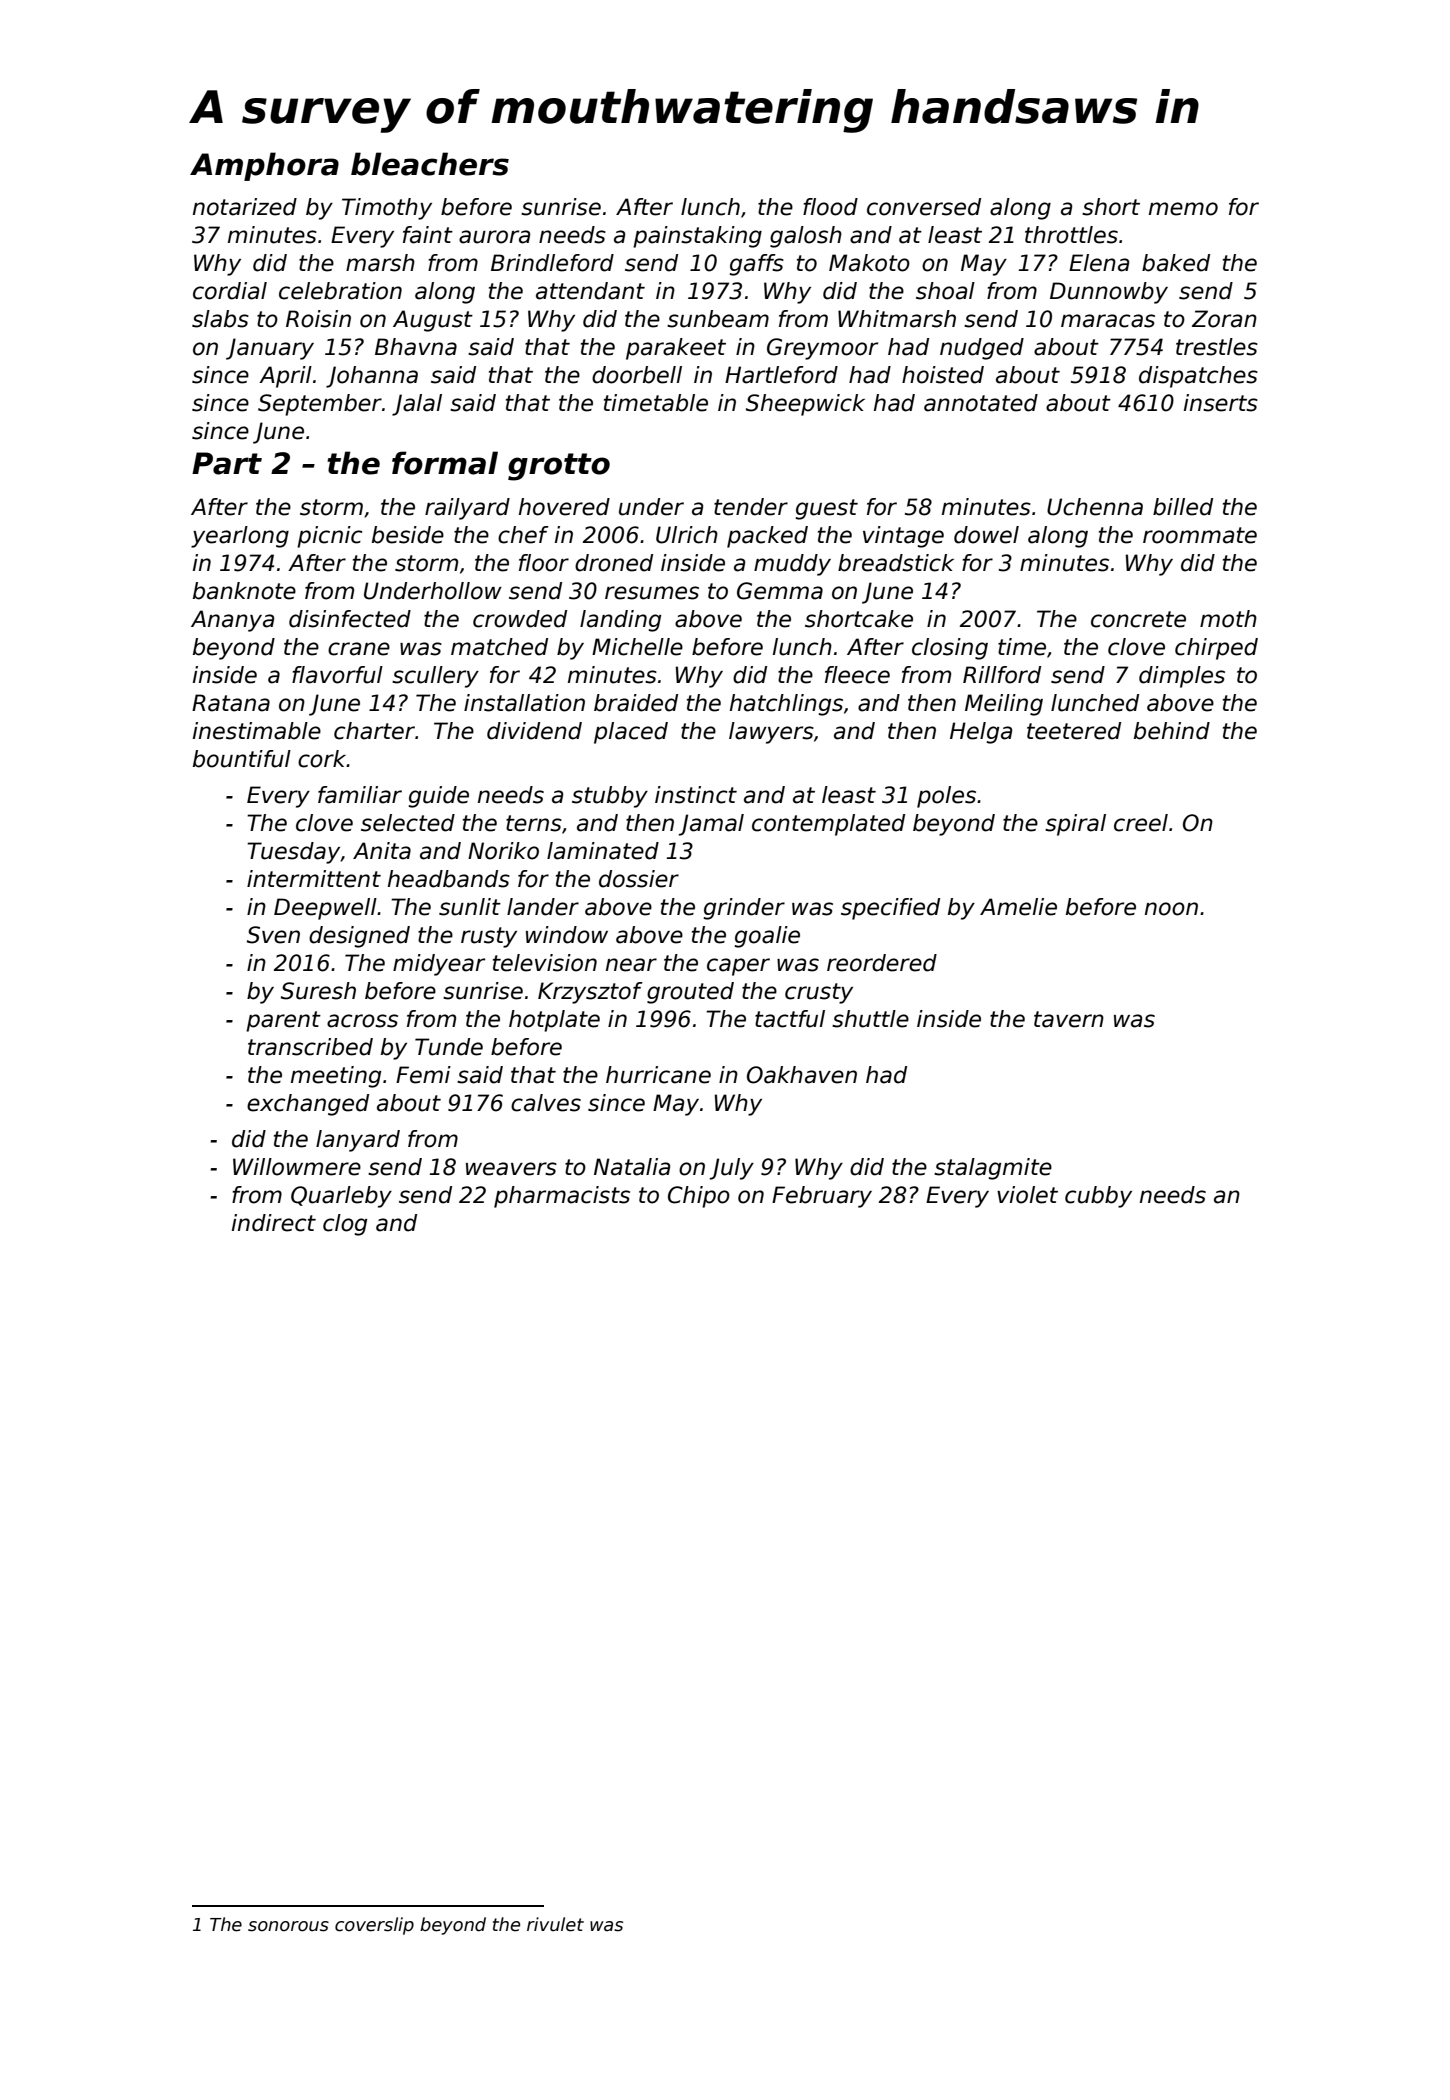 The height and width of the document is (2100, 1450). Describe the element at coordinates (1098, 1197) in the document. I see `cubby` at that location.
